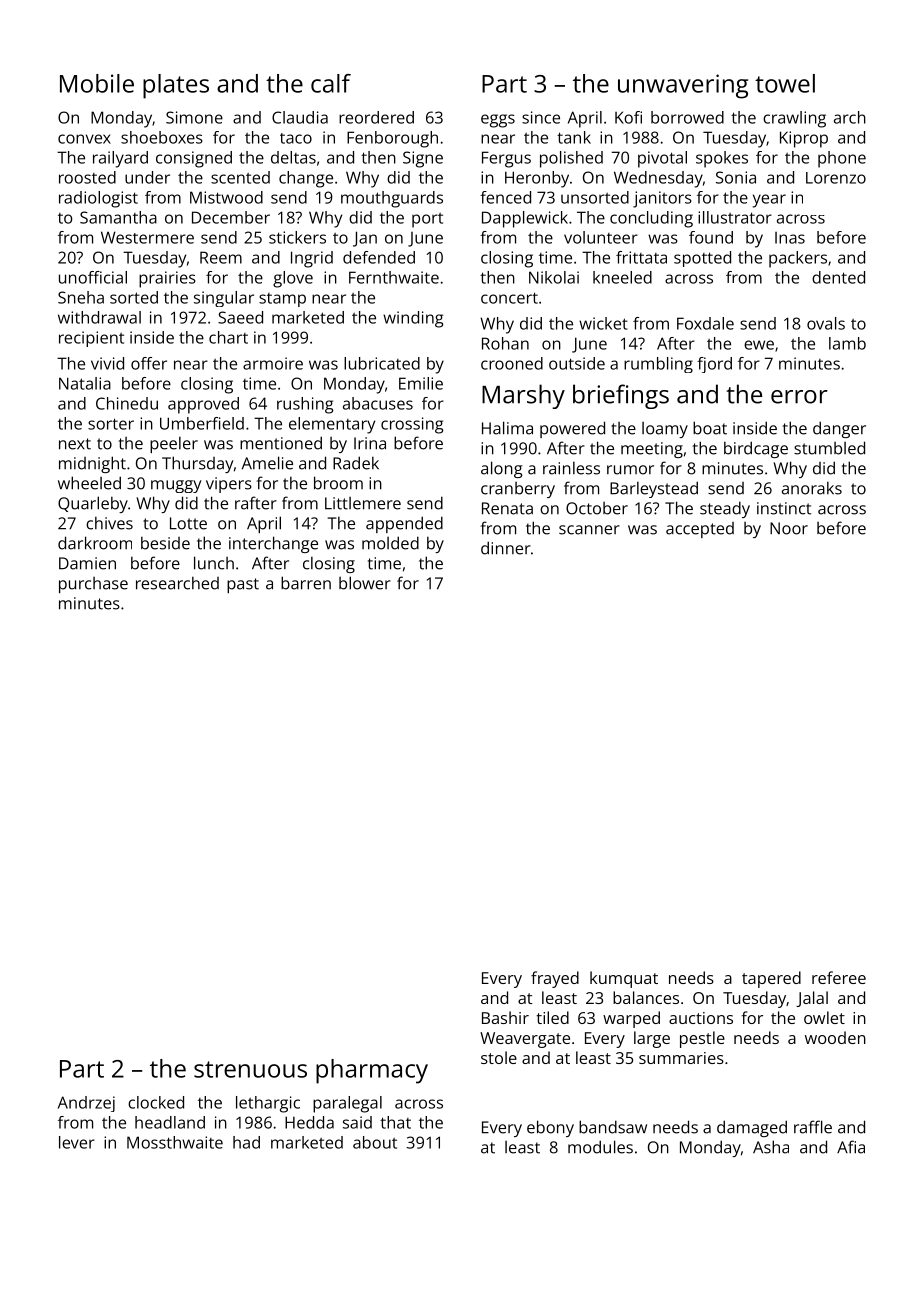  What do you see at coordinates (555, 979) in the screenshot?
I see `frayed` at bounding box center [555, 979].
